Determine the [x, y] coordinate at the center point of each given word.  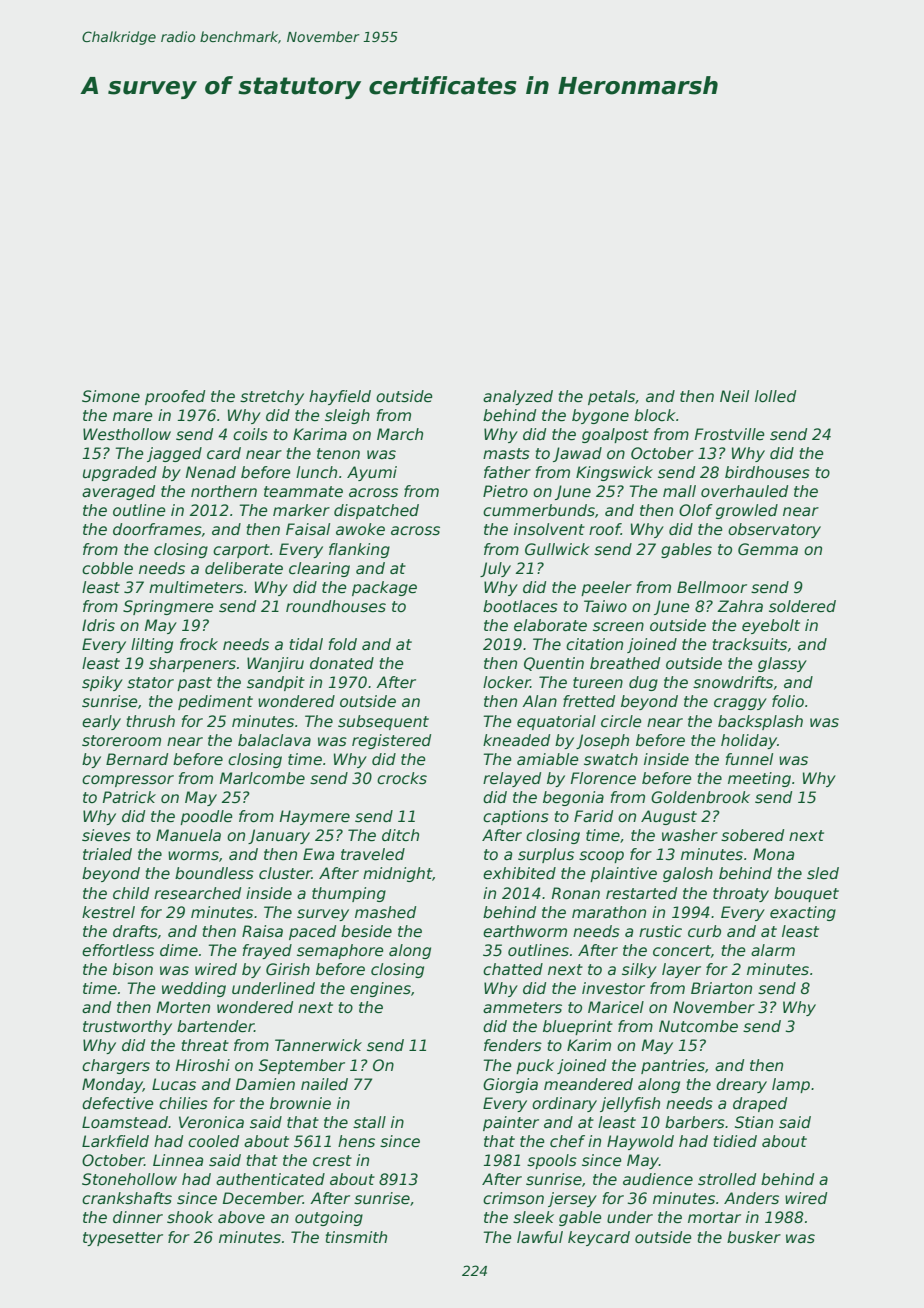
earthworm [525, 931]
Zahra [740, 606]
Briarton [721, 988]
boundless [214, 873]
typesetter [123, 1239]
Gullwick [557, 549]
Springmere [168, 607]
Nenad [211, 472]
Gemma [768, 549]
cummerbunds [539, 510]
